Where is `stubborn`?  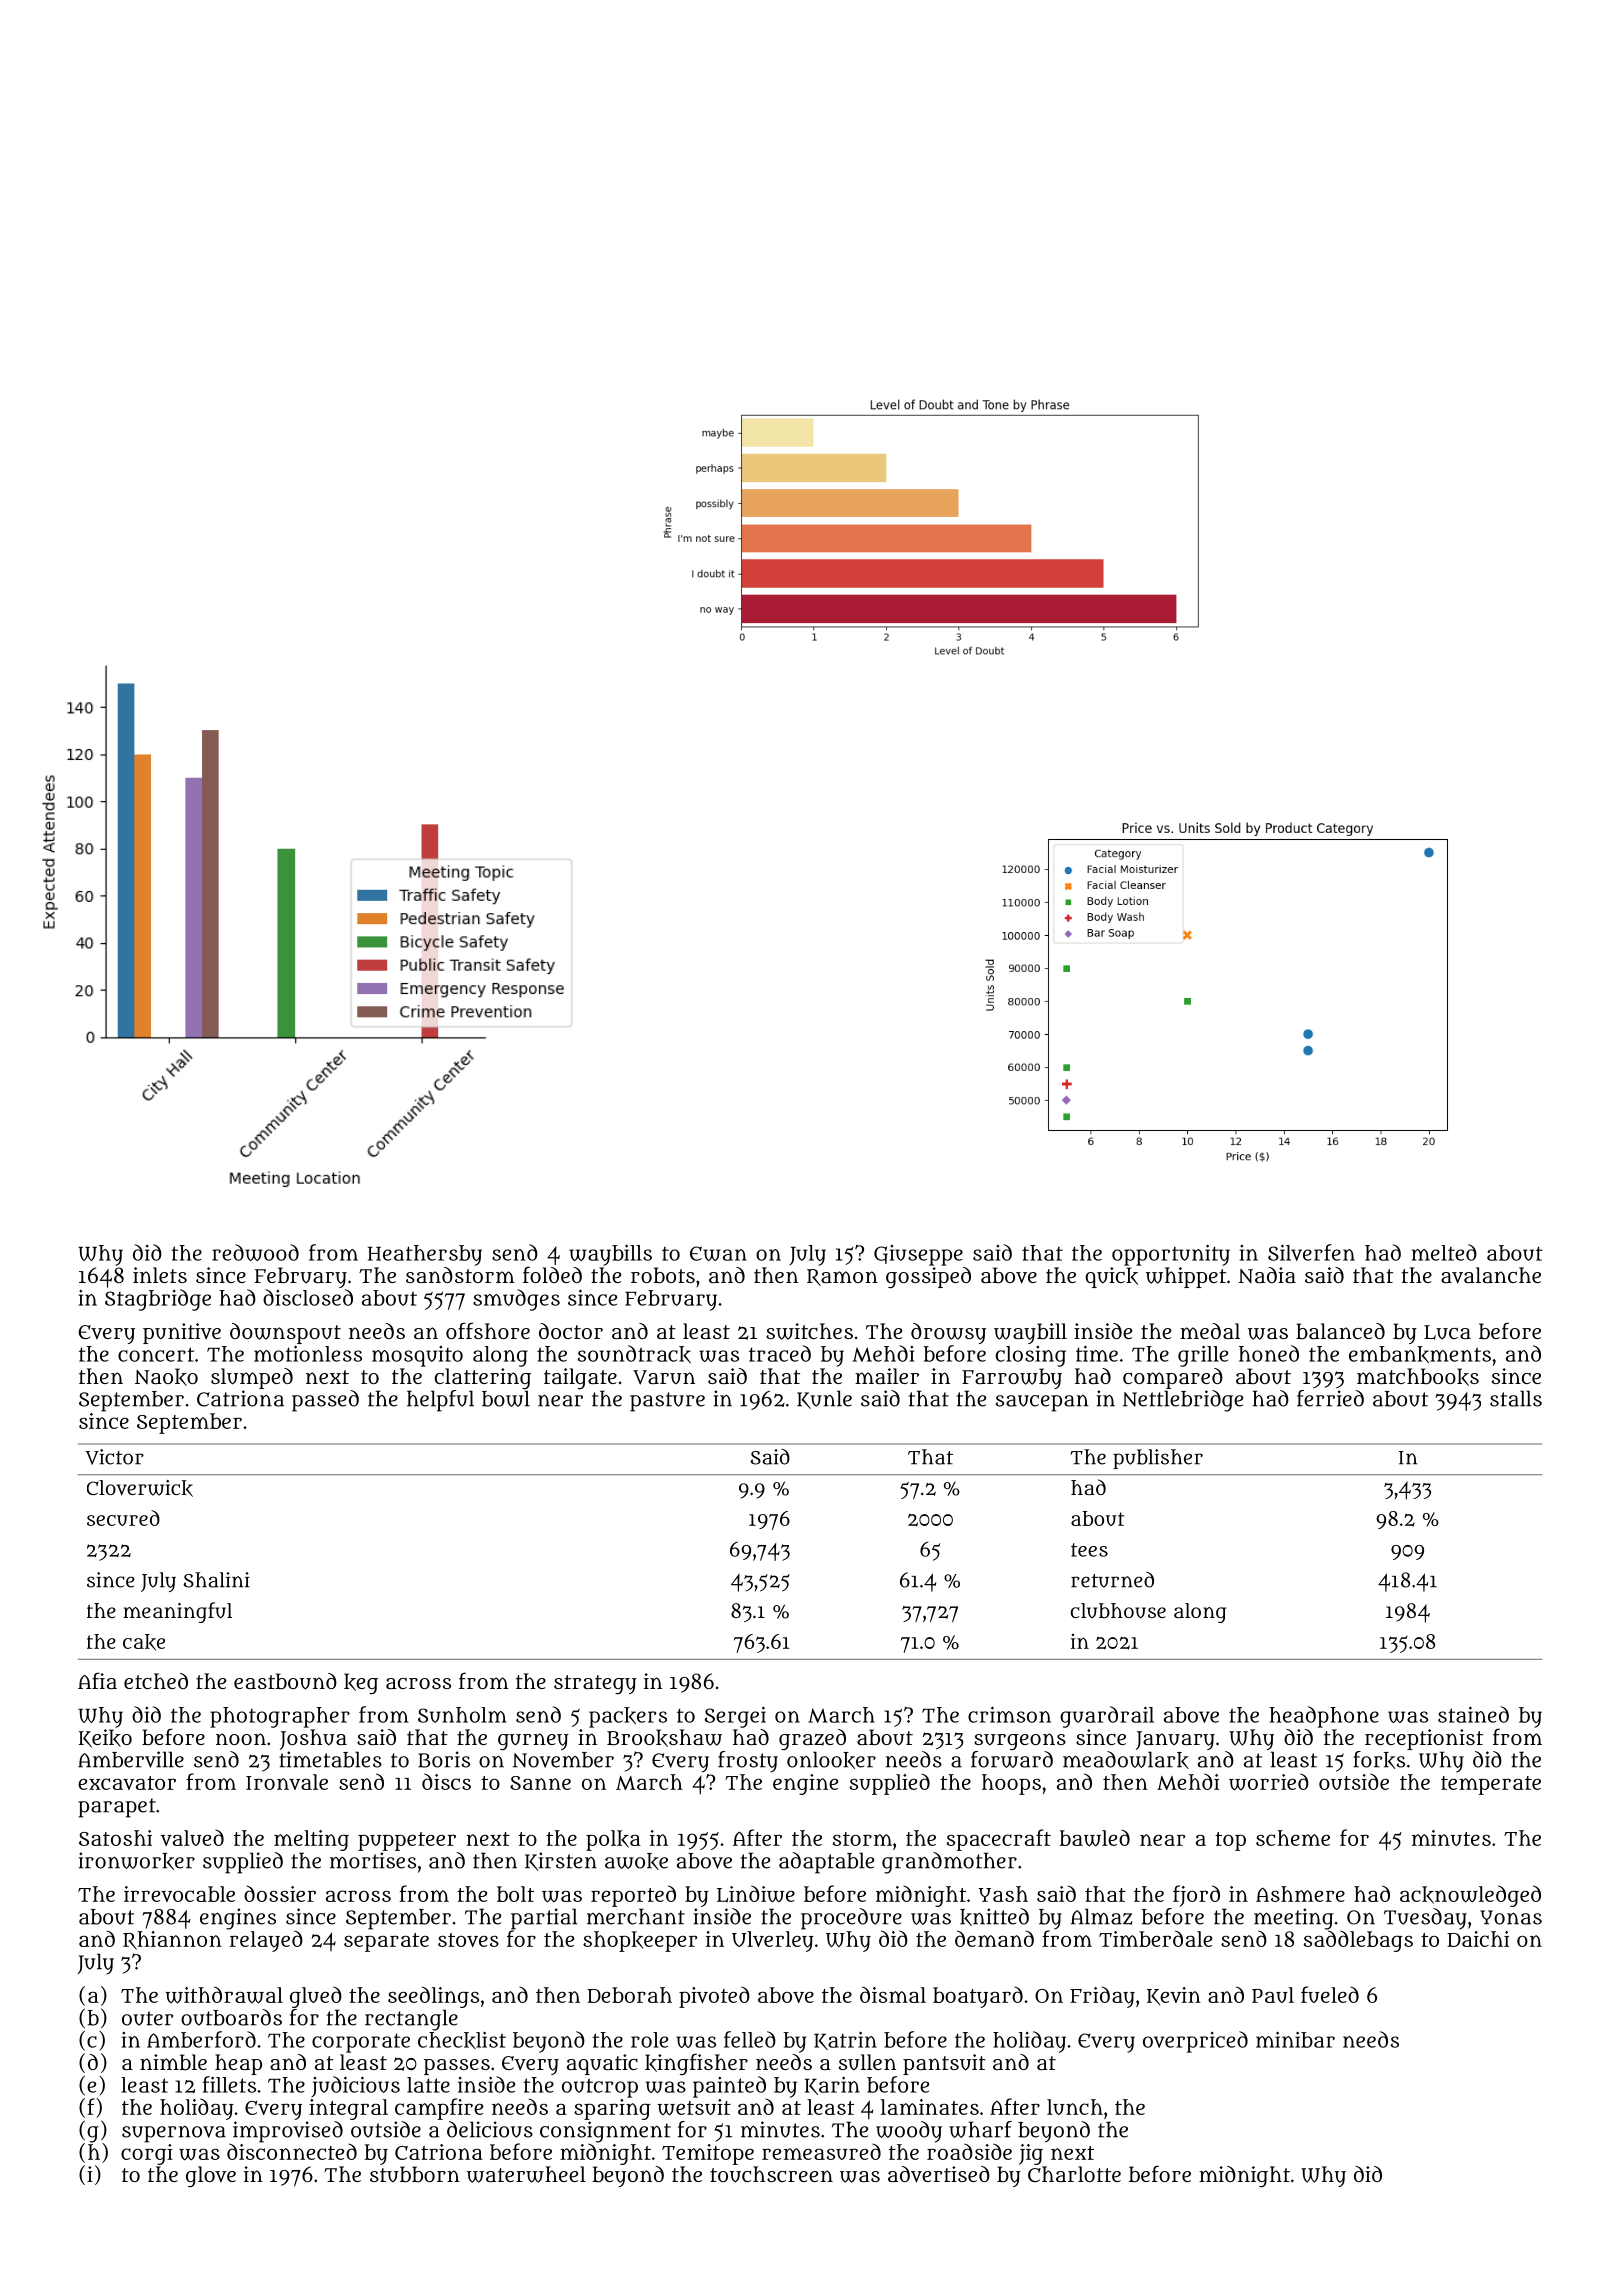 stubborn is located at coordinates (415, 2174).
